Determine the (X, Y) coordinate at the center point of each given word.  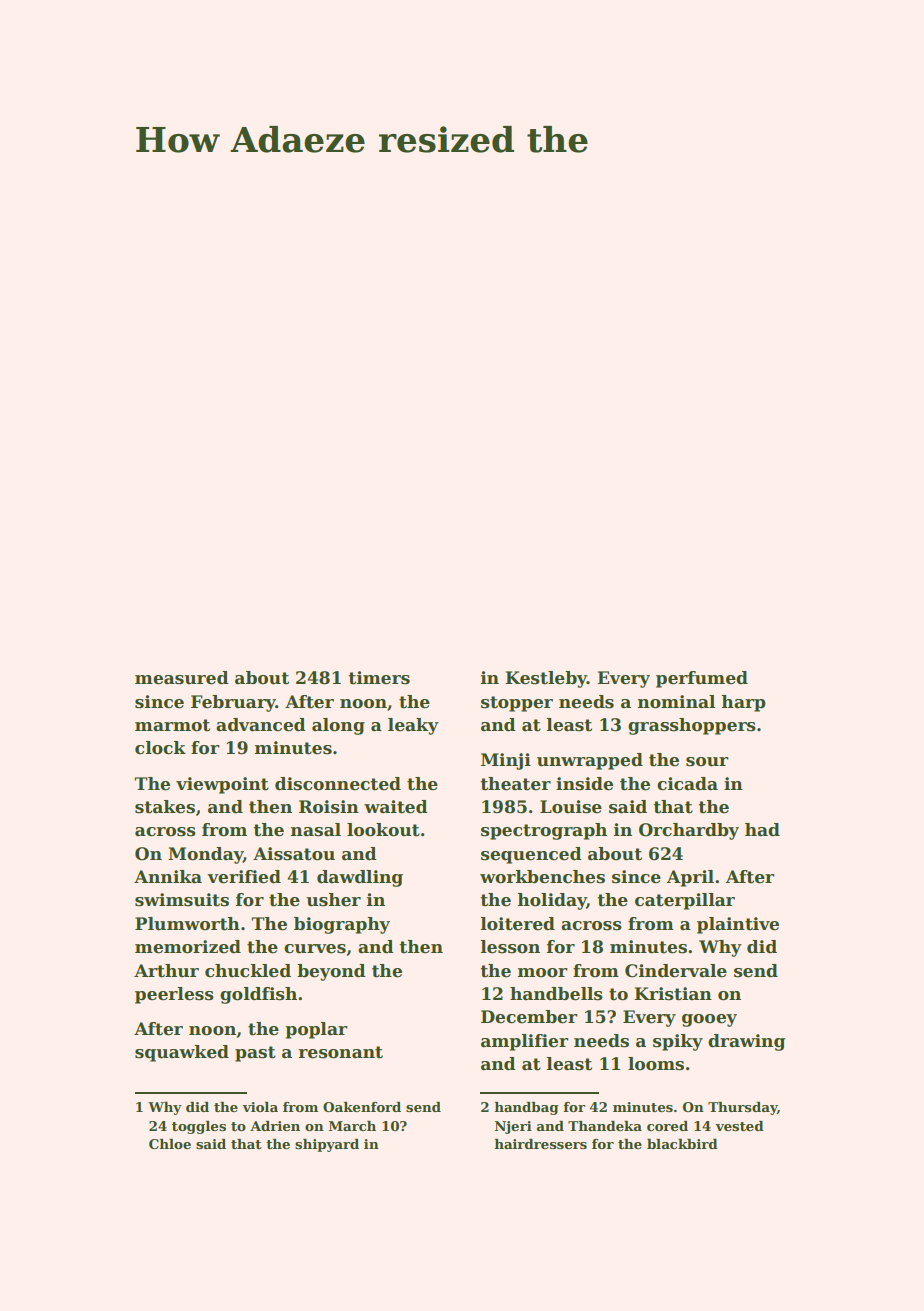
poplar (316, 1030)
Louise (571, 807)
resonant (341, 1052)
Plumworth (187, 924)
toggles (199, 1127)
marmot (172, 725)
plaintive (738, 925)
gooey (709, 1020)
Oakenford (362, 1107)
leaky (413, 726)
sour (707, 762)
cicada (687, 784)
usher (333, 900)
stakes (165, 807)
